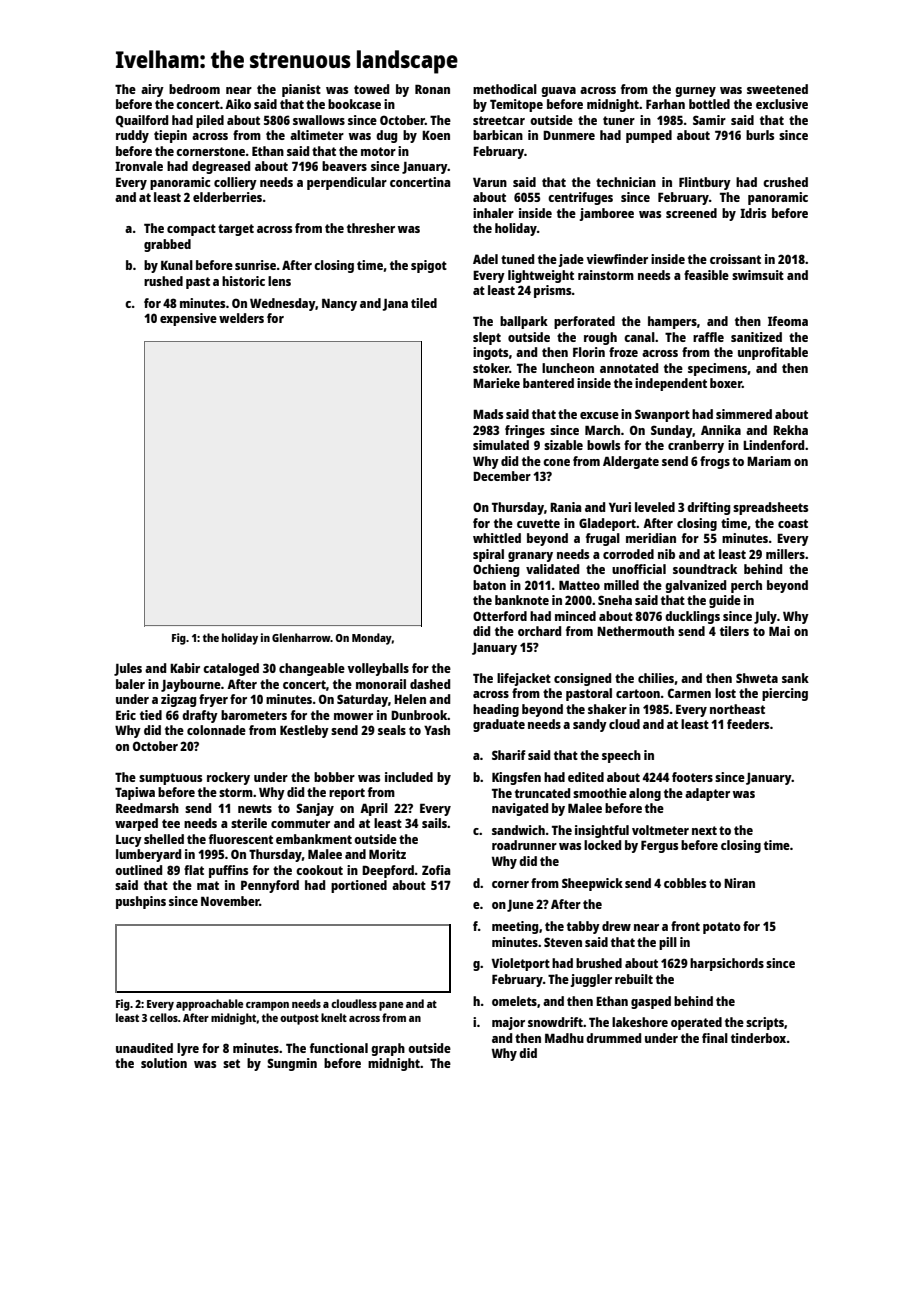 The height and width of the screenshot is (1308, 924). I want to click on croissant, so click(735, 259).
